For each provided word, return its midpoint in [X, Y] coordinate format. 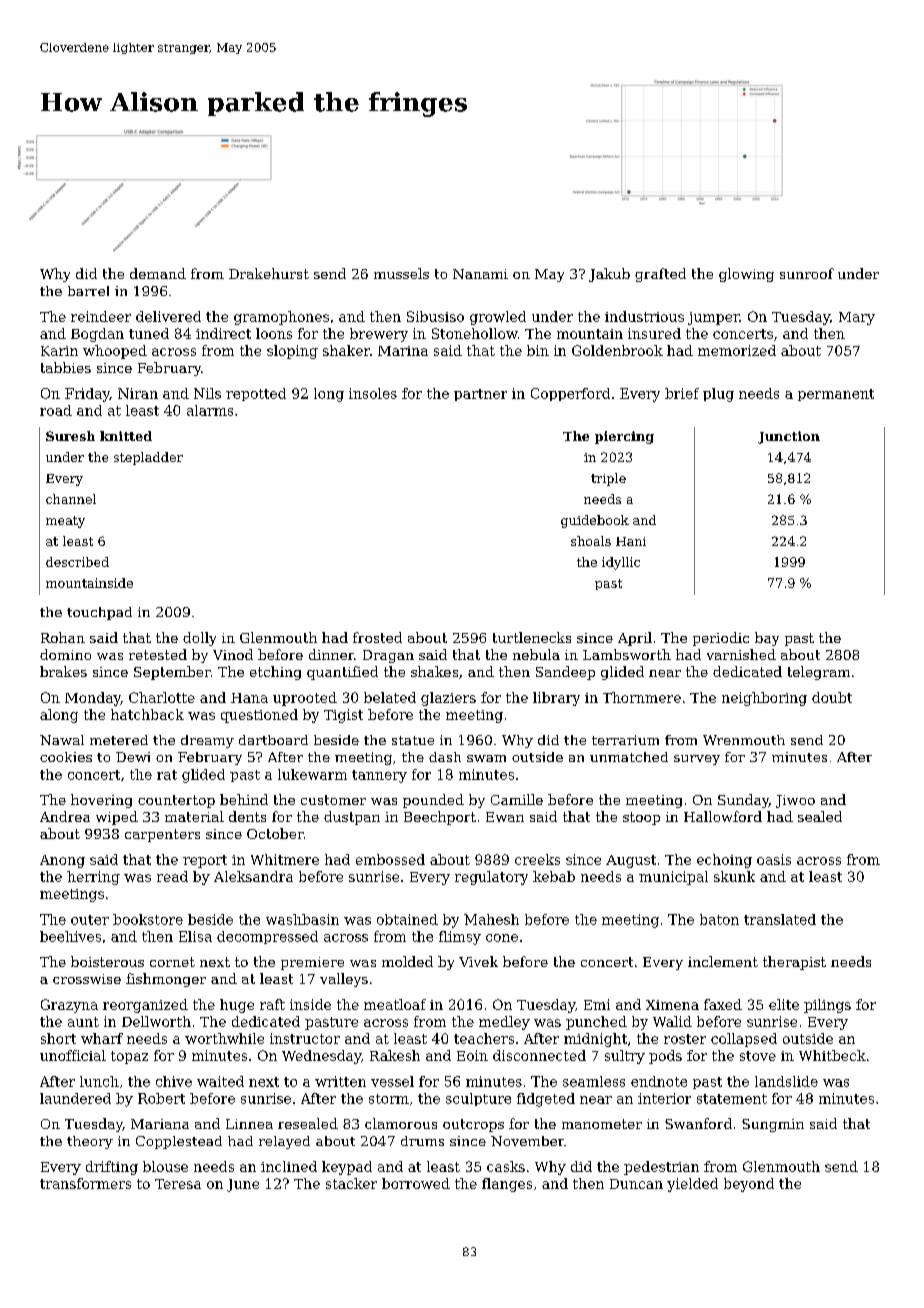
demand [158, 273]
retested [158, 654]
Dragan [388, 656]
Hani [631, 541]
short [58, 1038]
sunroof [807, 273]
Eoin [472, 1055]
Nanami [480, 274]
